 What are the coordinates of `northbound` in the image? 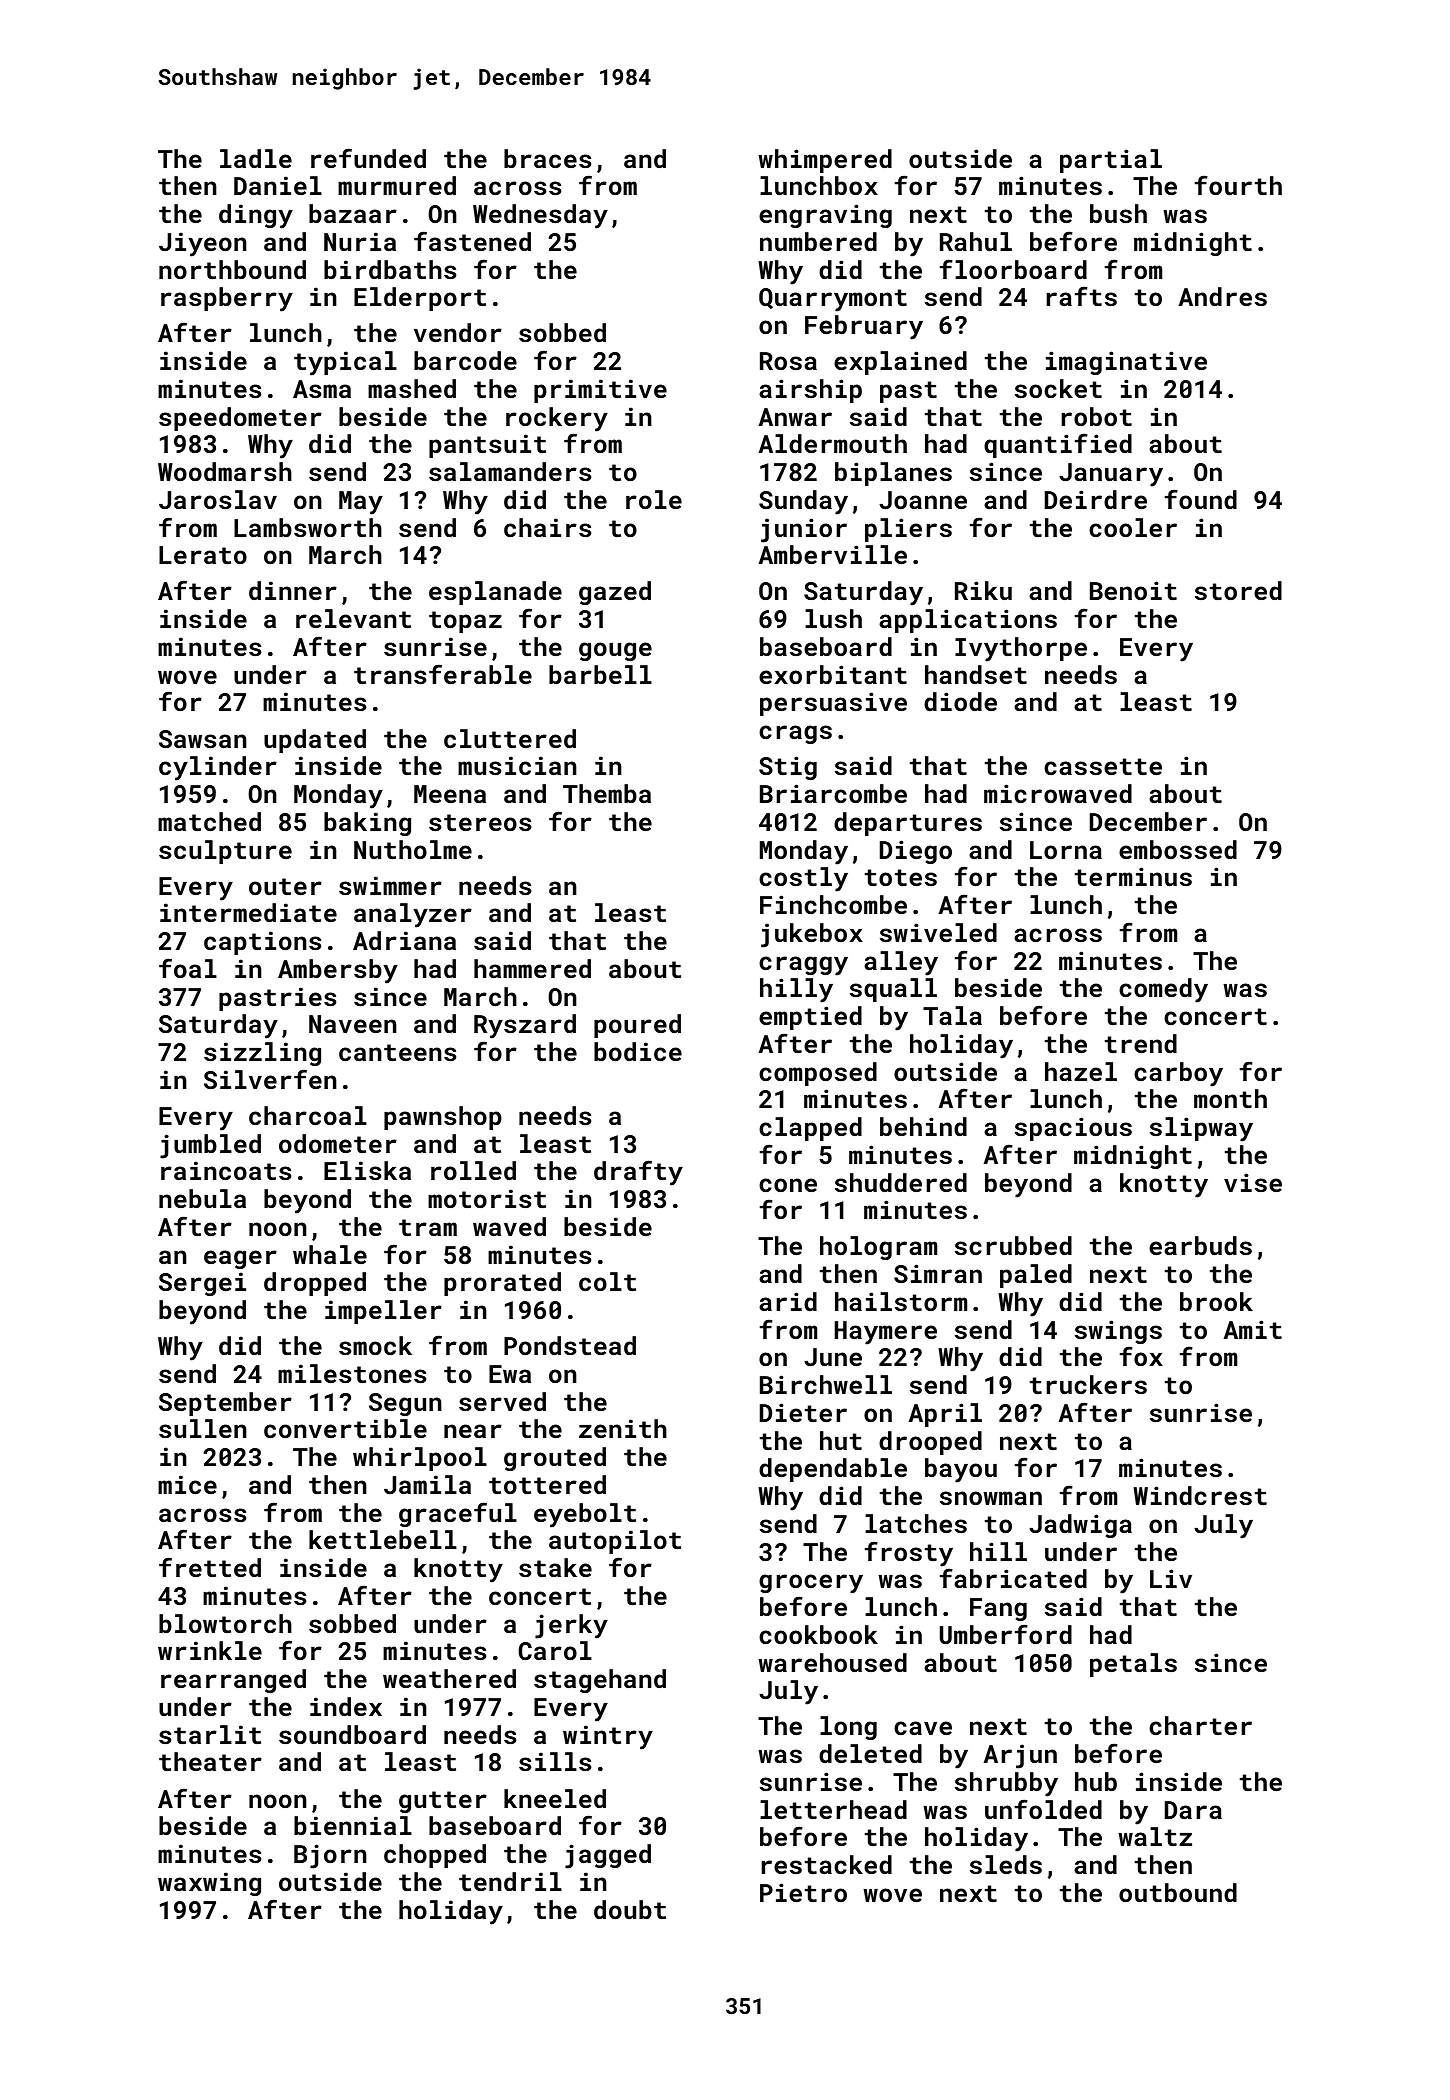 It's located at (232, 269).
